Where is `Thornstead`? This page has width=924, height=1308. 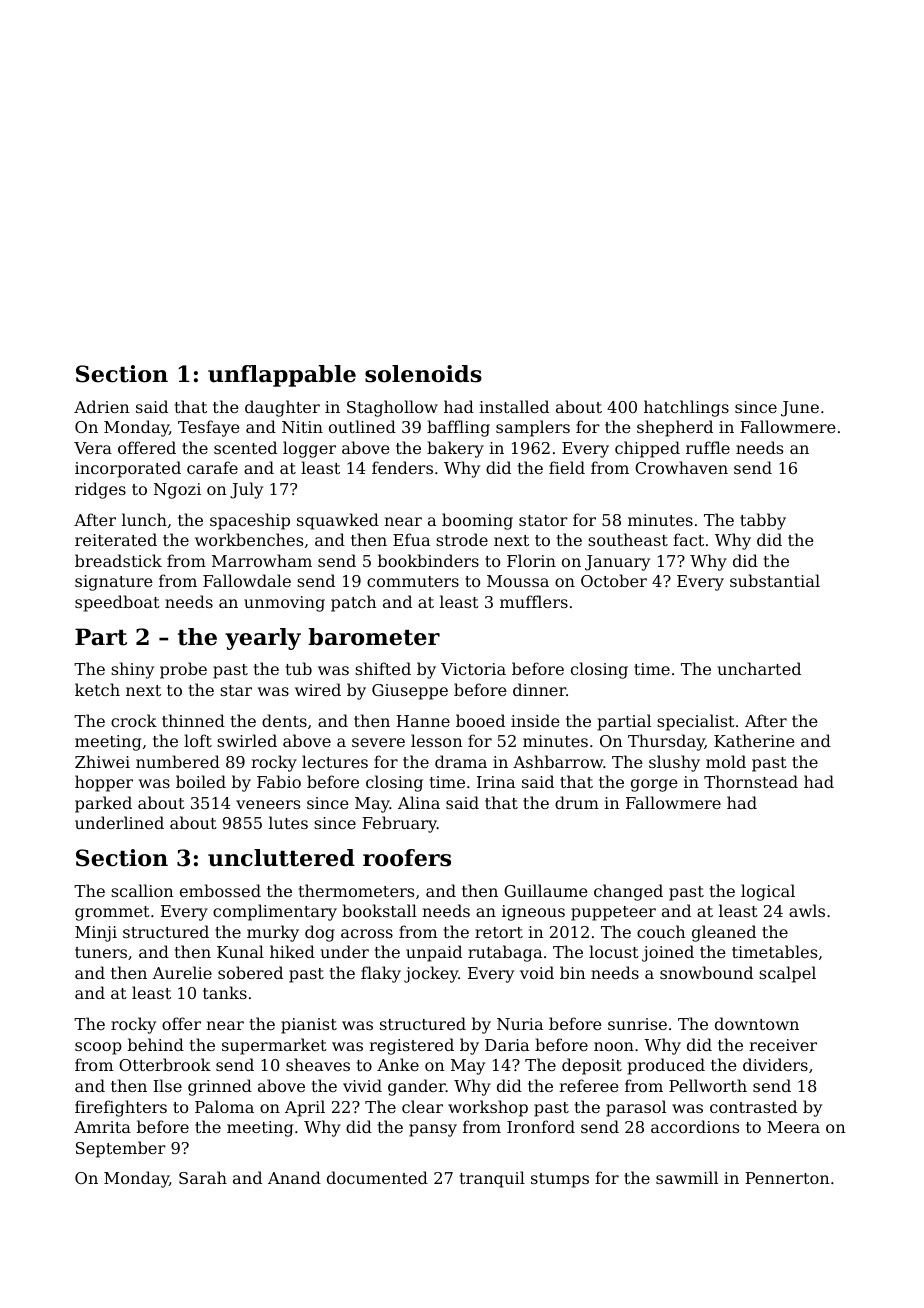 Thornstead is located at coordinates (751, 781).
